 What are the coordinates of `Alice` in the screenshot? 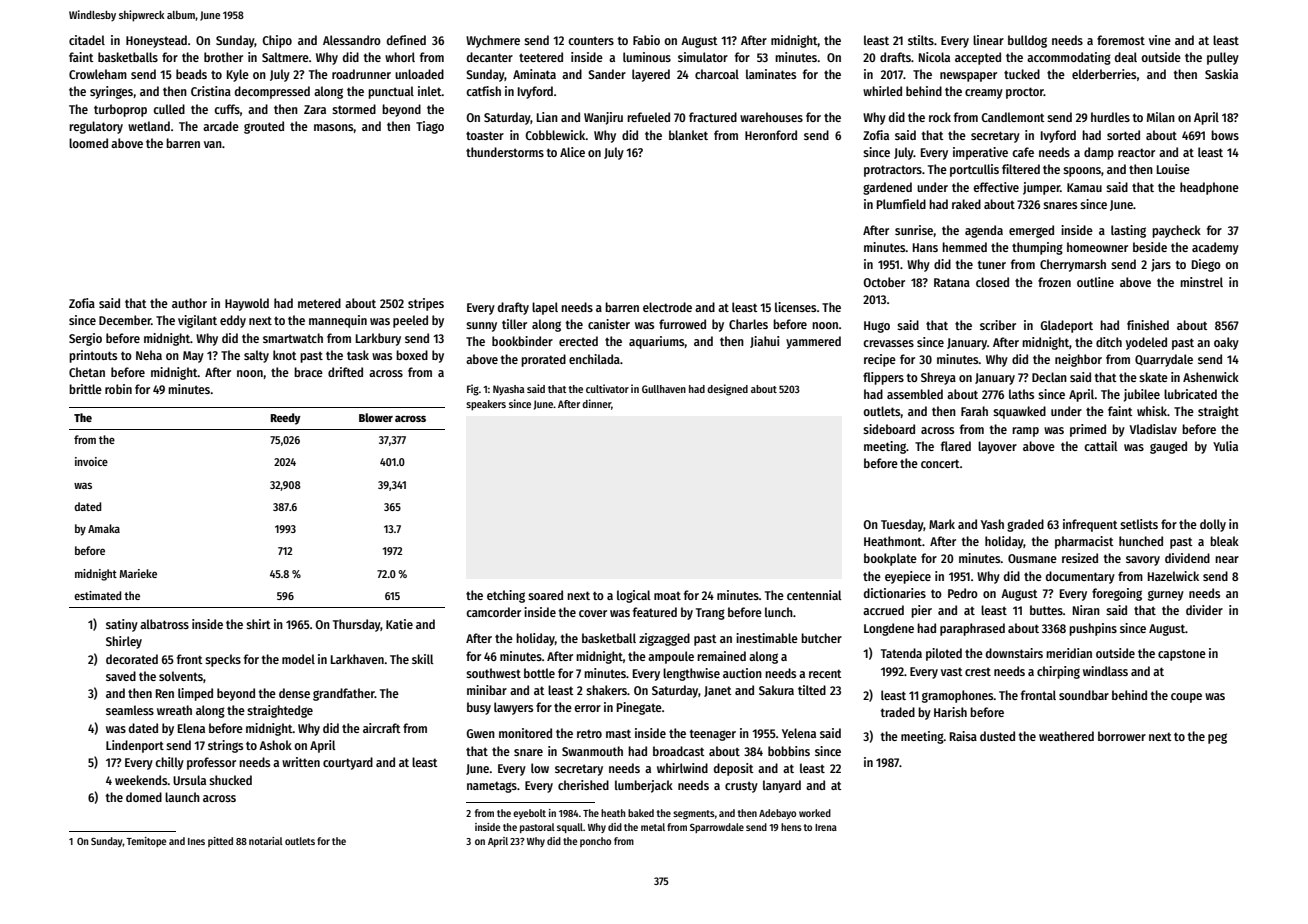 It's located at (572, 152).
